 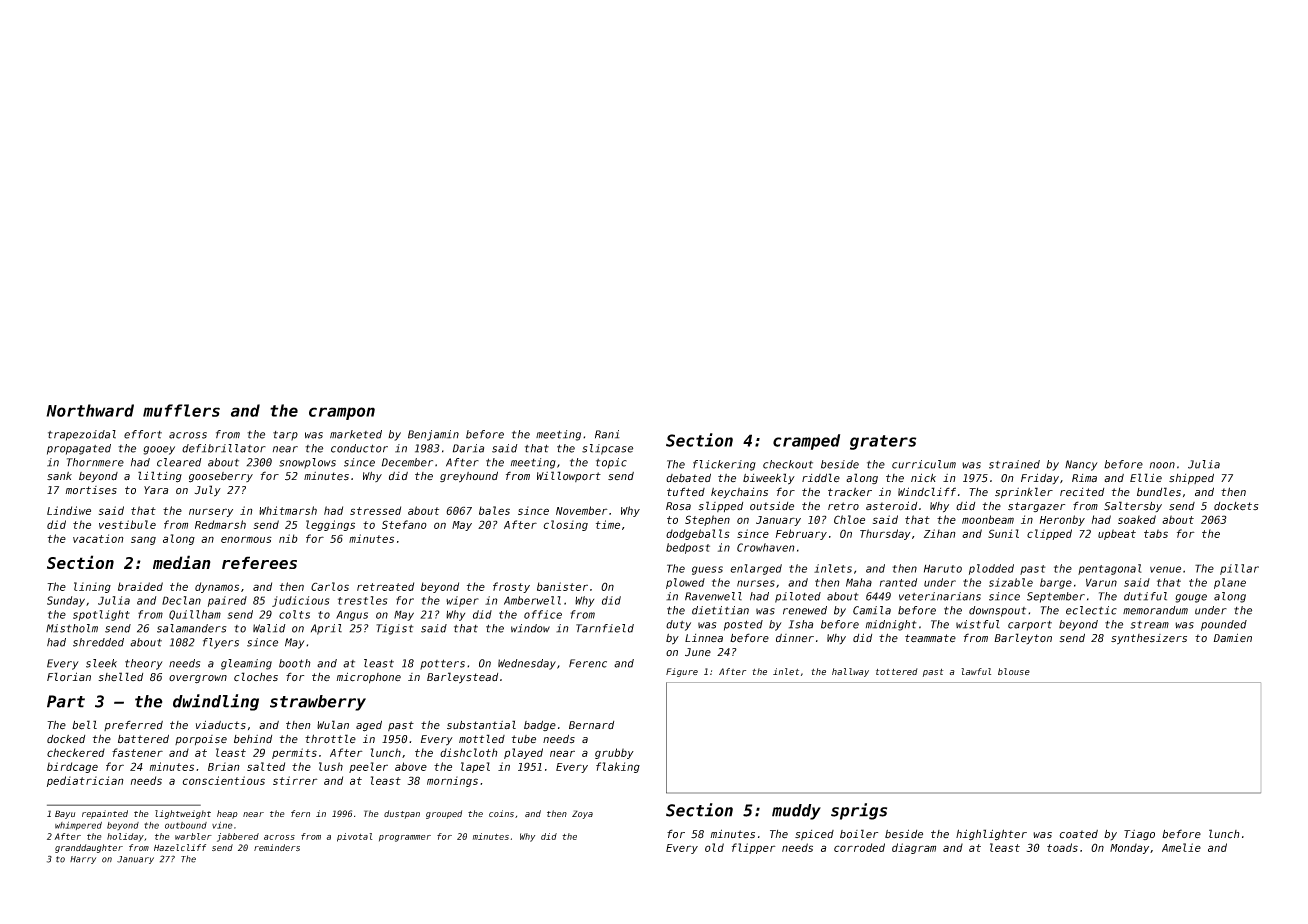 I want to click on February, so click(x=801, y=534).
